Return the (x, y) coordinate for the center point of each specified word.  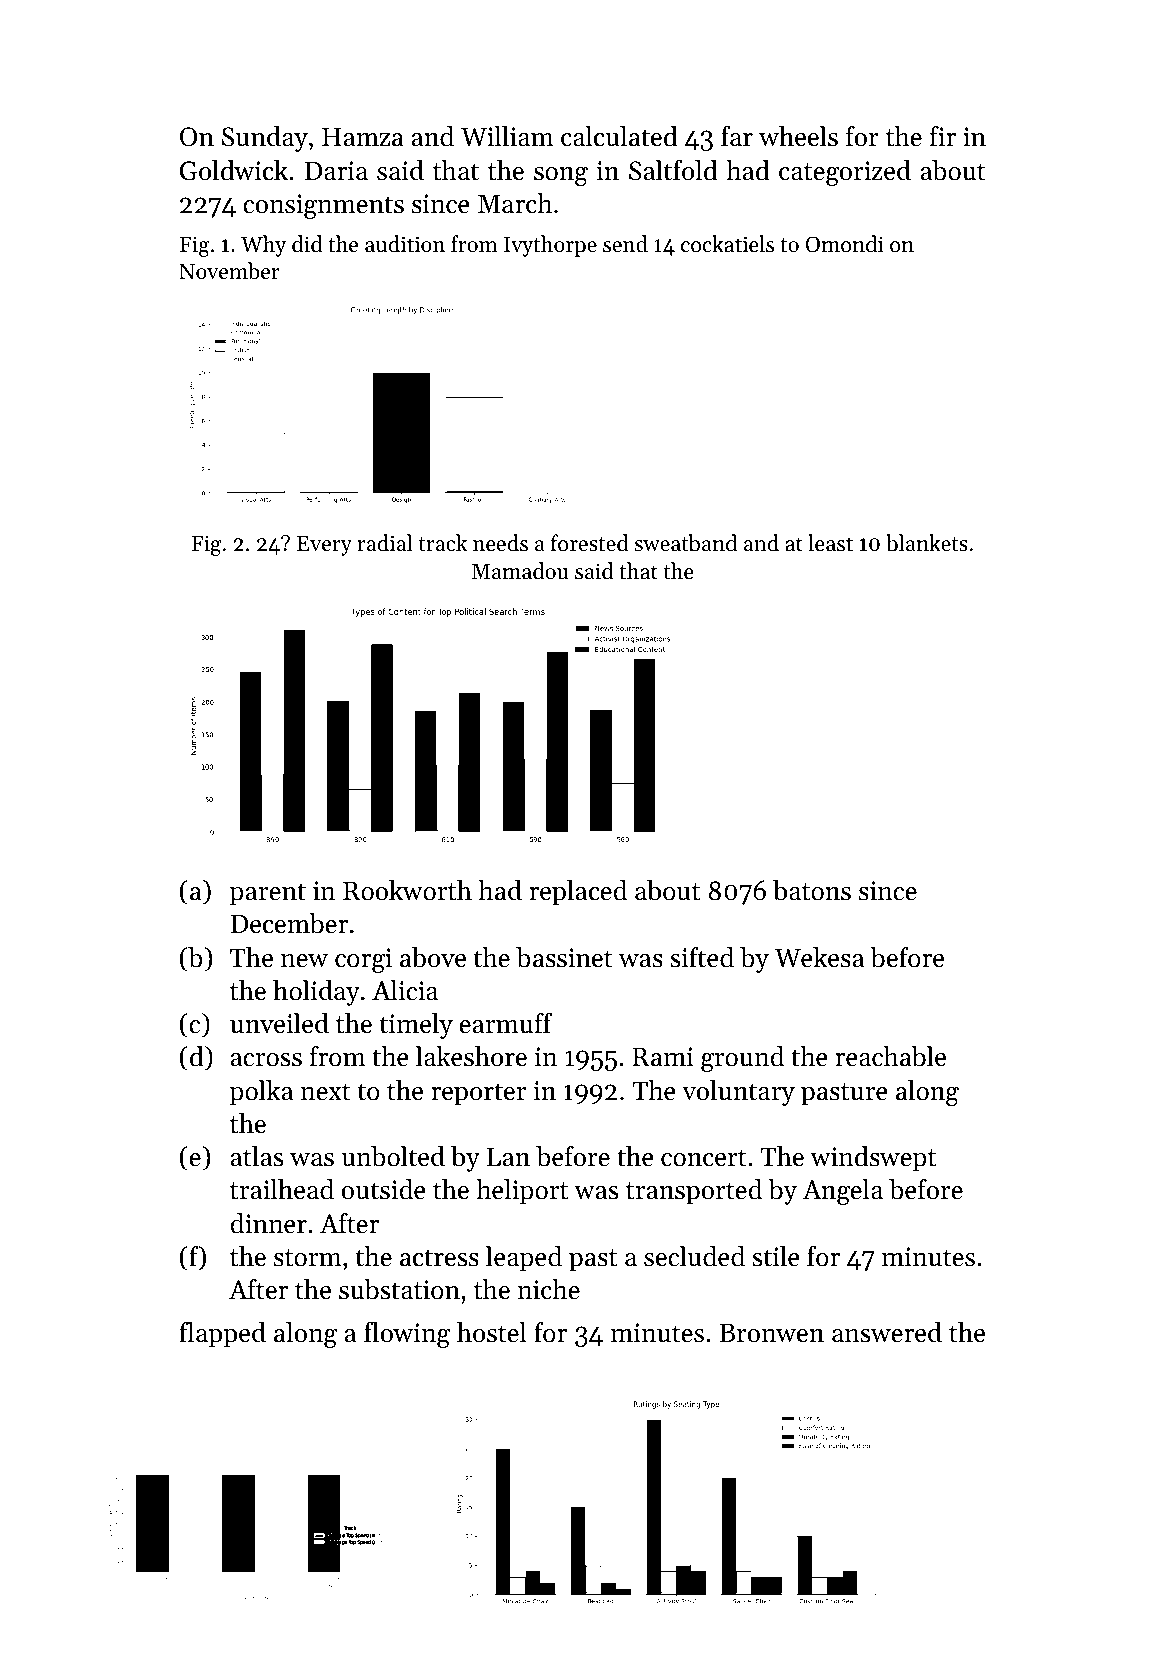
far (737, 136)
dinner (268, 1223)
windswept (873, 1159)
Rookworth (407, 890)
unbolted (393, 1156)
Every (324, 546)
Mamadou (520, 571)
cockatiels (727, 244)
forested (590, 543)
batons (812, 890)
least (830, 543)
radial (384, 543)
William (507, 136)
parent (268, 894)
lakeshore (471, 1056)
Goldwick (234, 170)
